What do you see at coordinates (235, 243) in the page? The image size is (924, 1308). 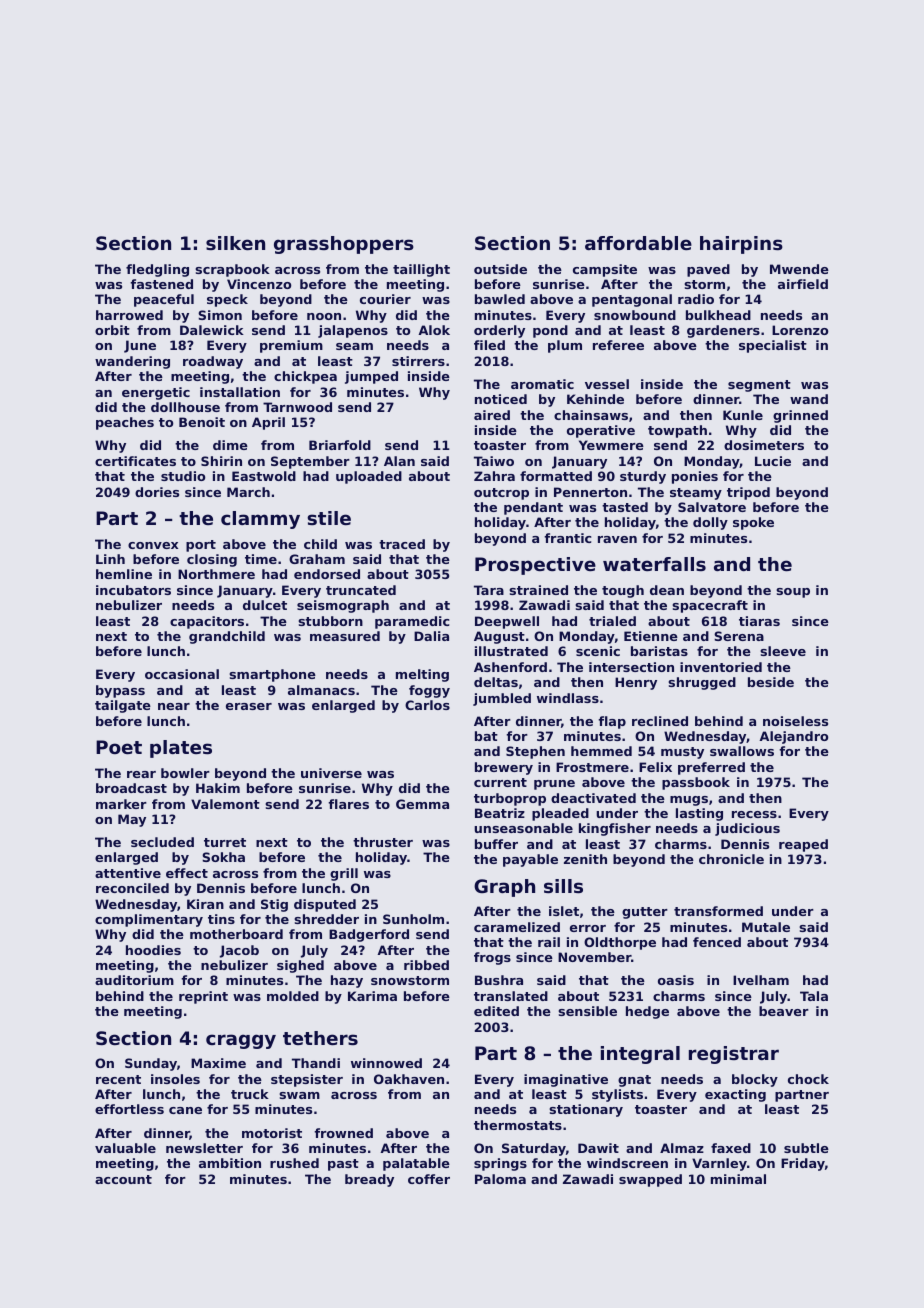 I see `silken` at bounding box center [235, 243].
